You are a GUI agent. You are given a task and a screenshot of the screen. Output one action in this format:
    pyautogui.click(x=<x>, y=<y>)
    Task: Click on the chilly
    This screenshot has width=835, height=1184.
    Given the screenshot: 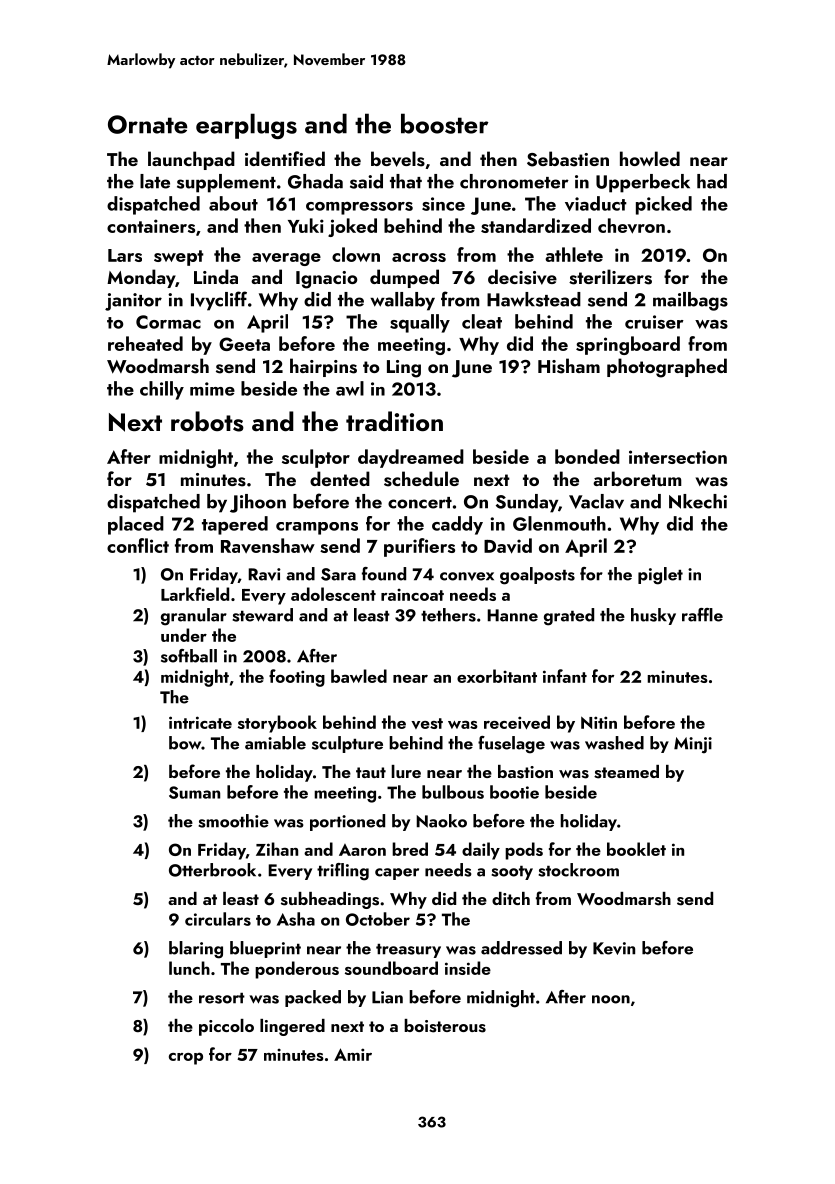 What is the action you would take?
    pyautogui.click(x=162, y=390)
